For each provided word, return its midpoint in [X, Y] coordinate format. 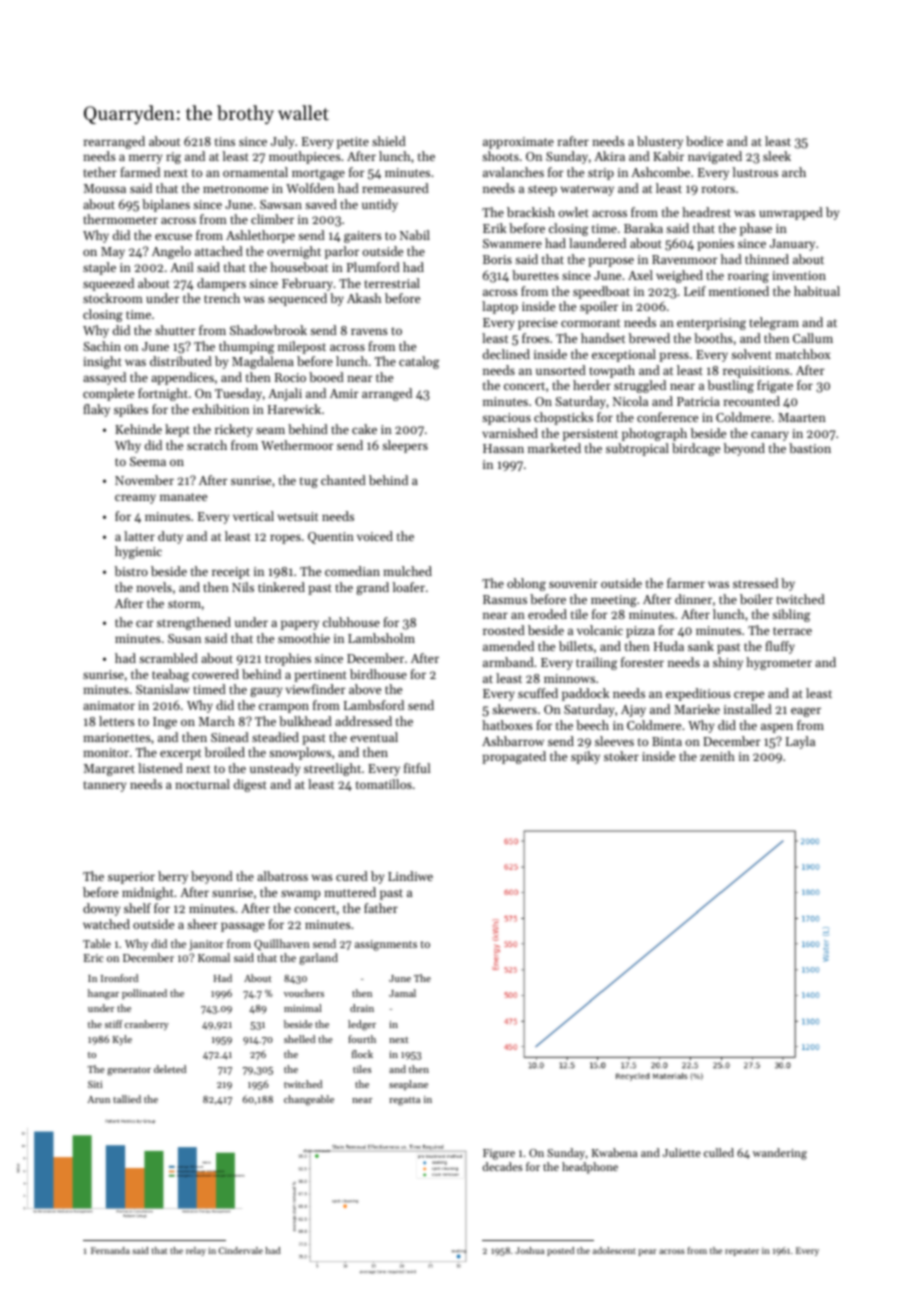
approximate [518, 143]
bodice [704, 141]
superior [131, 878]
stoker [621, 756]
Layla [800, 742]
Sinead [230, 737]
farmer [686, 583]
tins [225, 141]
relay [196, 1251]
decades [503, 1166]
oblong [526, 584]
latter [139, 536]
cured [352, 876]
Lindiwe [410, 876]
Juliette [682, 1152]
